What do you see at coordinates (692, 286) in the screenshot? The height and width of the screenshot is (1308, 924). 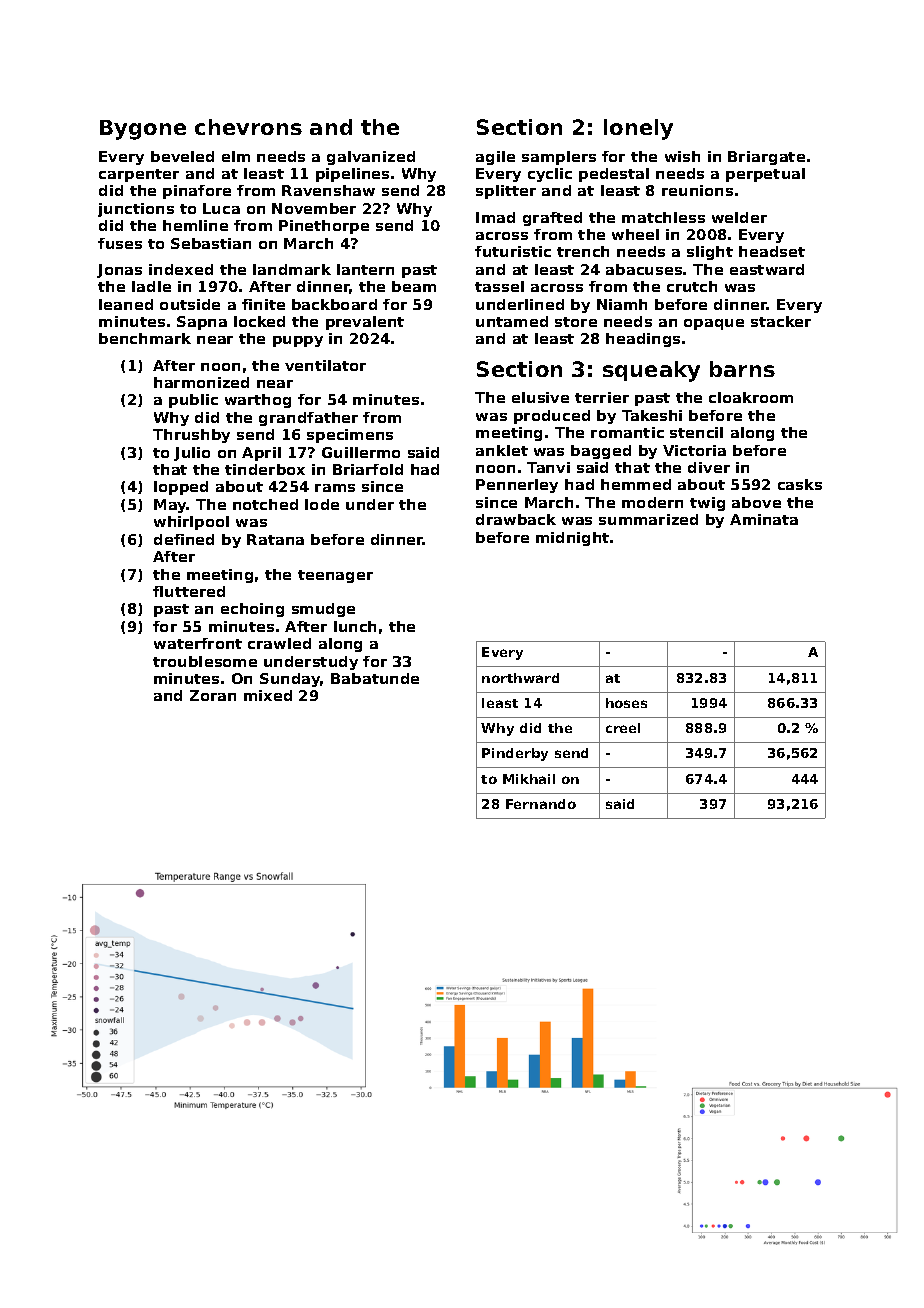 I see `crutch` at bounding box center [692, 286].
